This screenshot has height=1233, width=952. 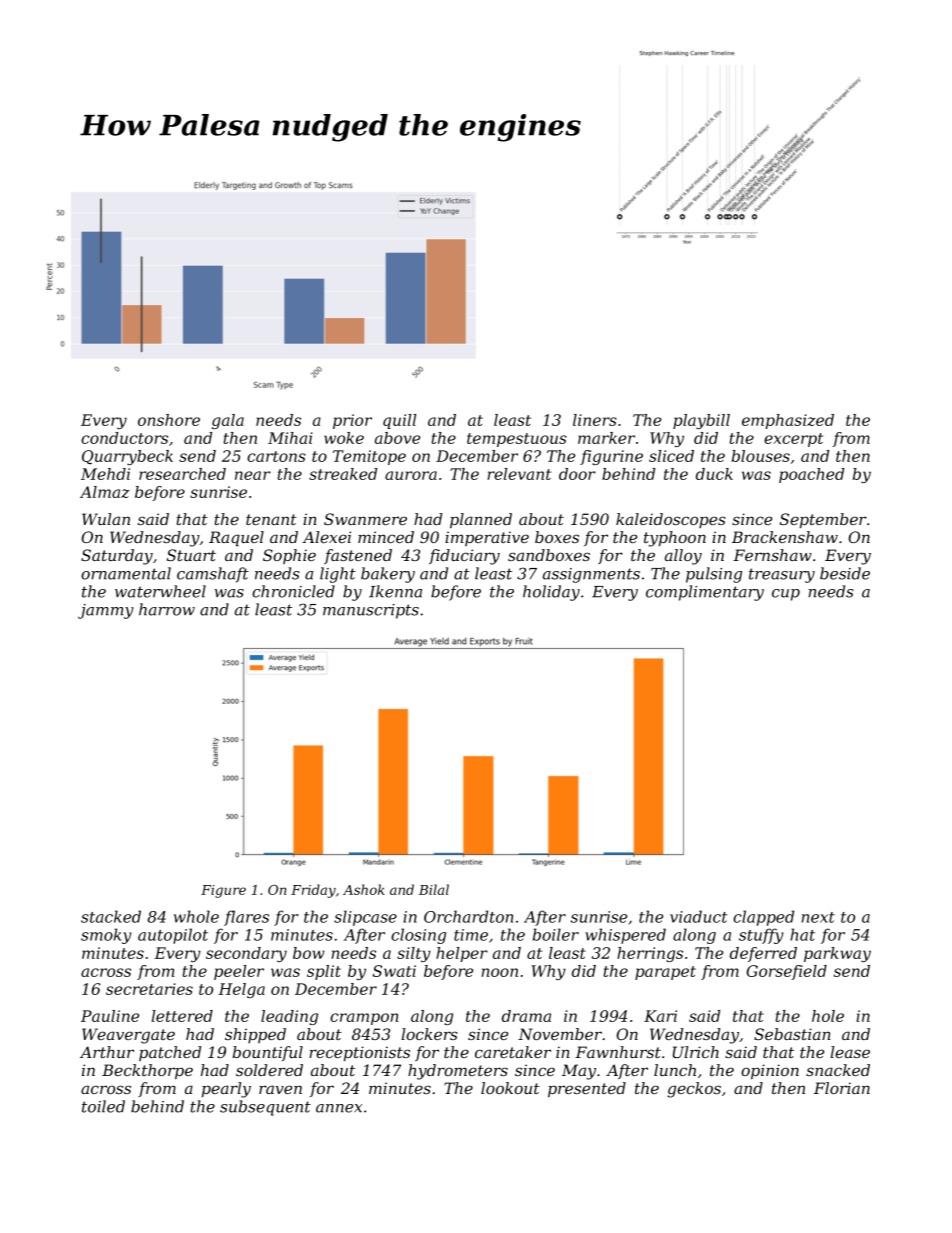 I want to click on quill, so click(x=399, y=421).
